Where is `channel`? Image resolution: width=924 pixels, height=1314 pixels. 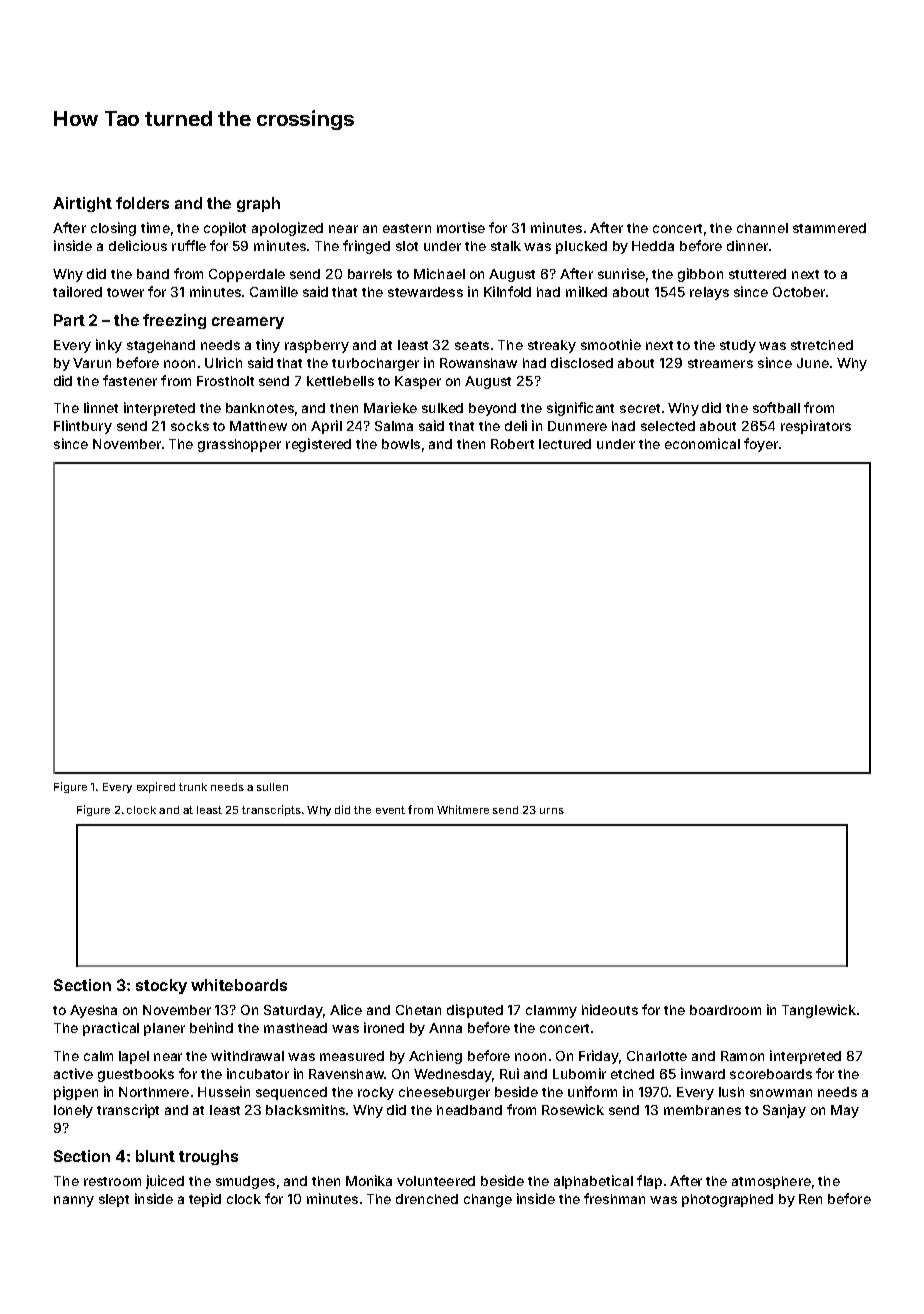 channel is located at coordinates (762, 228).
